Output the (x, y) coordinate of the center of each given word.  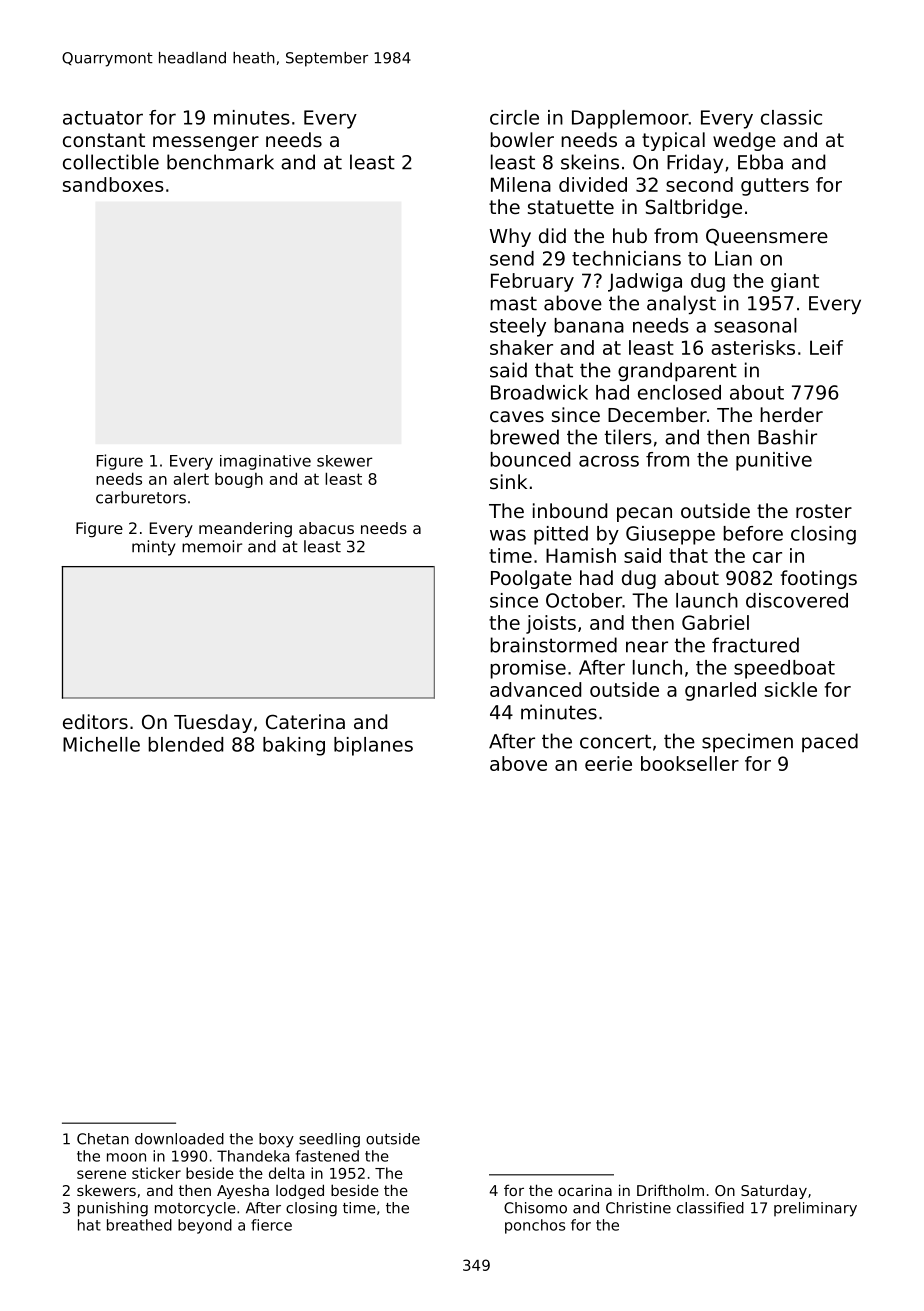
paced (830, 742)
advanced (535, 689)
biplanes (373, 746)
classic (791, 117)
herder (791, 414)
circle (514, 117)
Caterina (305, 721)
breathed (139, 1225)
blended (185, 744)
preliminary (815, 1209)
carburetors (141, 497)
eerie (608, 763)
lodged (300, 1191)
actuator (103, 118)
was (508, 535)
